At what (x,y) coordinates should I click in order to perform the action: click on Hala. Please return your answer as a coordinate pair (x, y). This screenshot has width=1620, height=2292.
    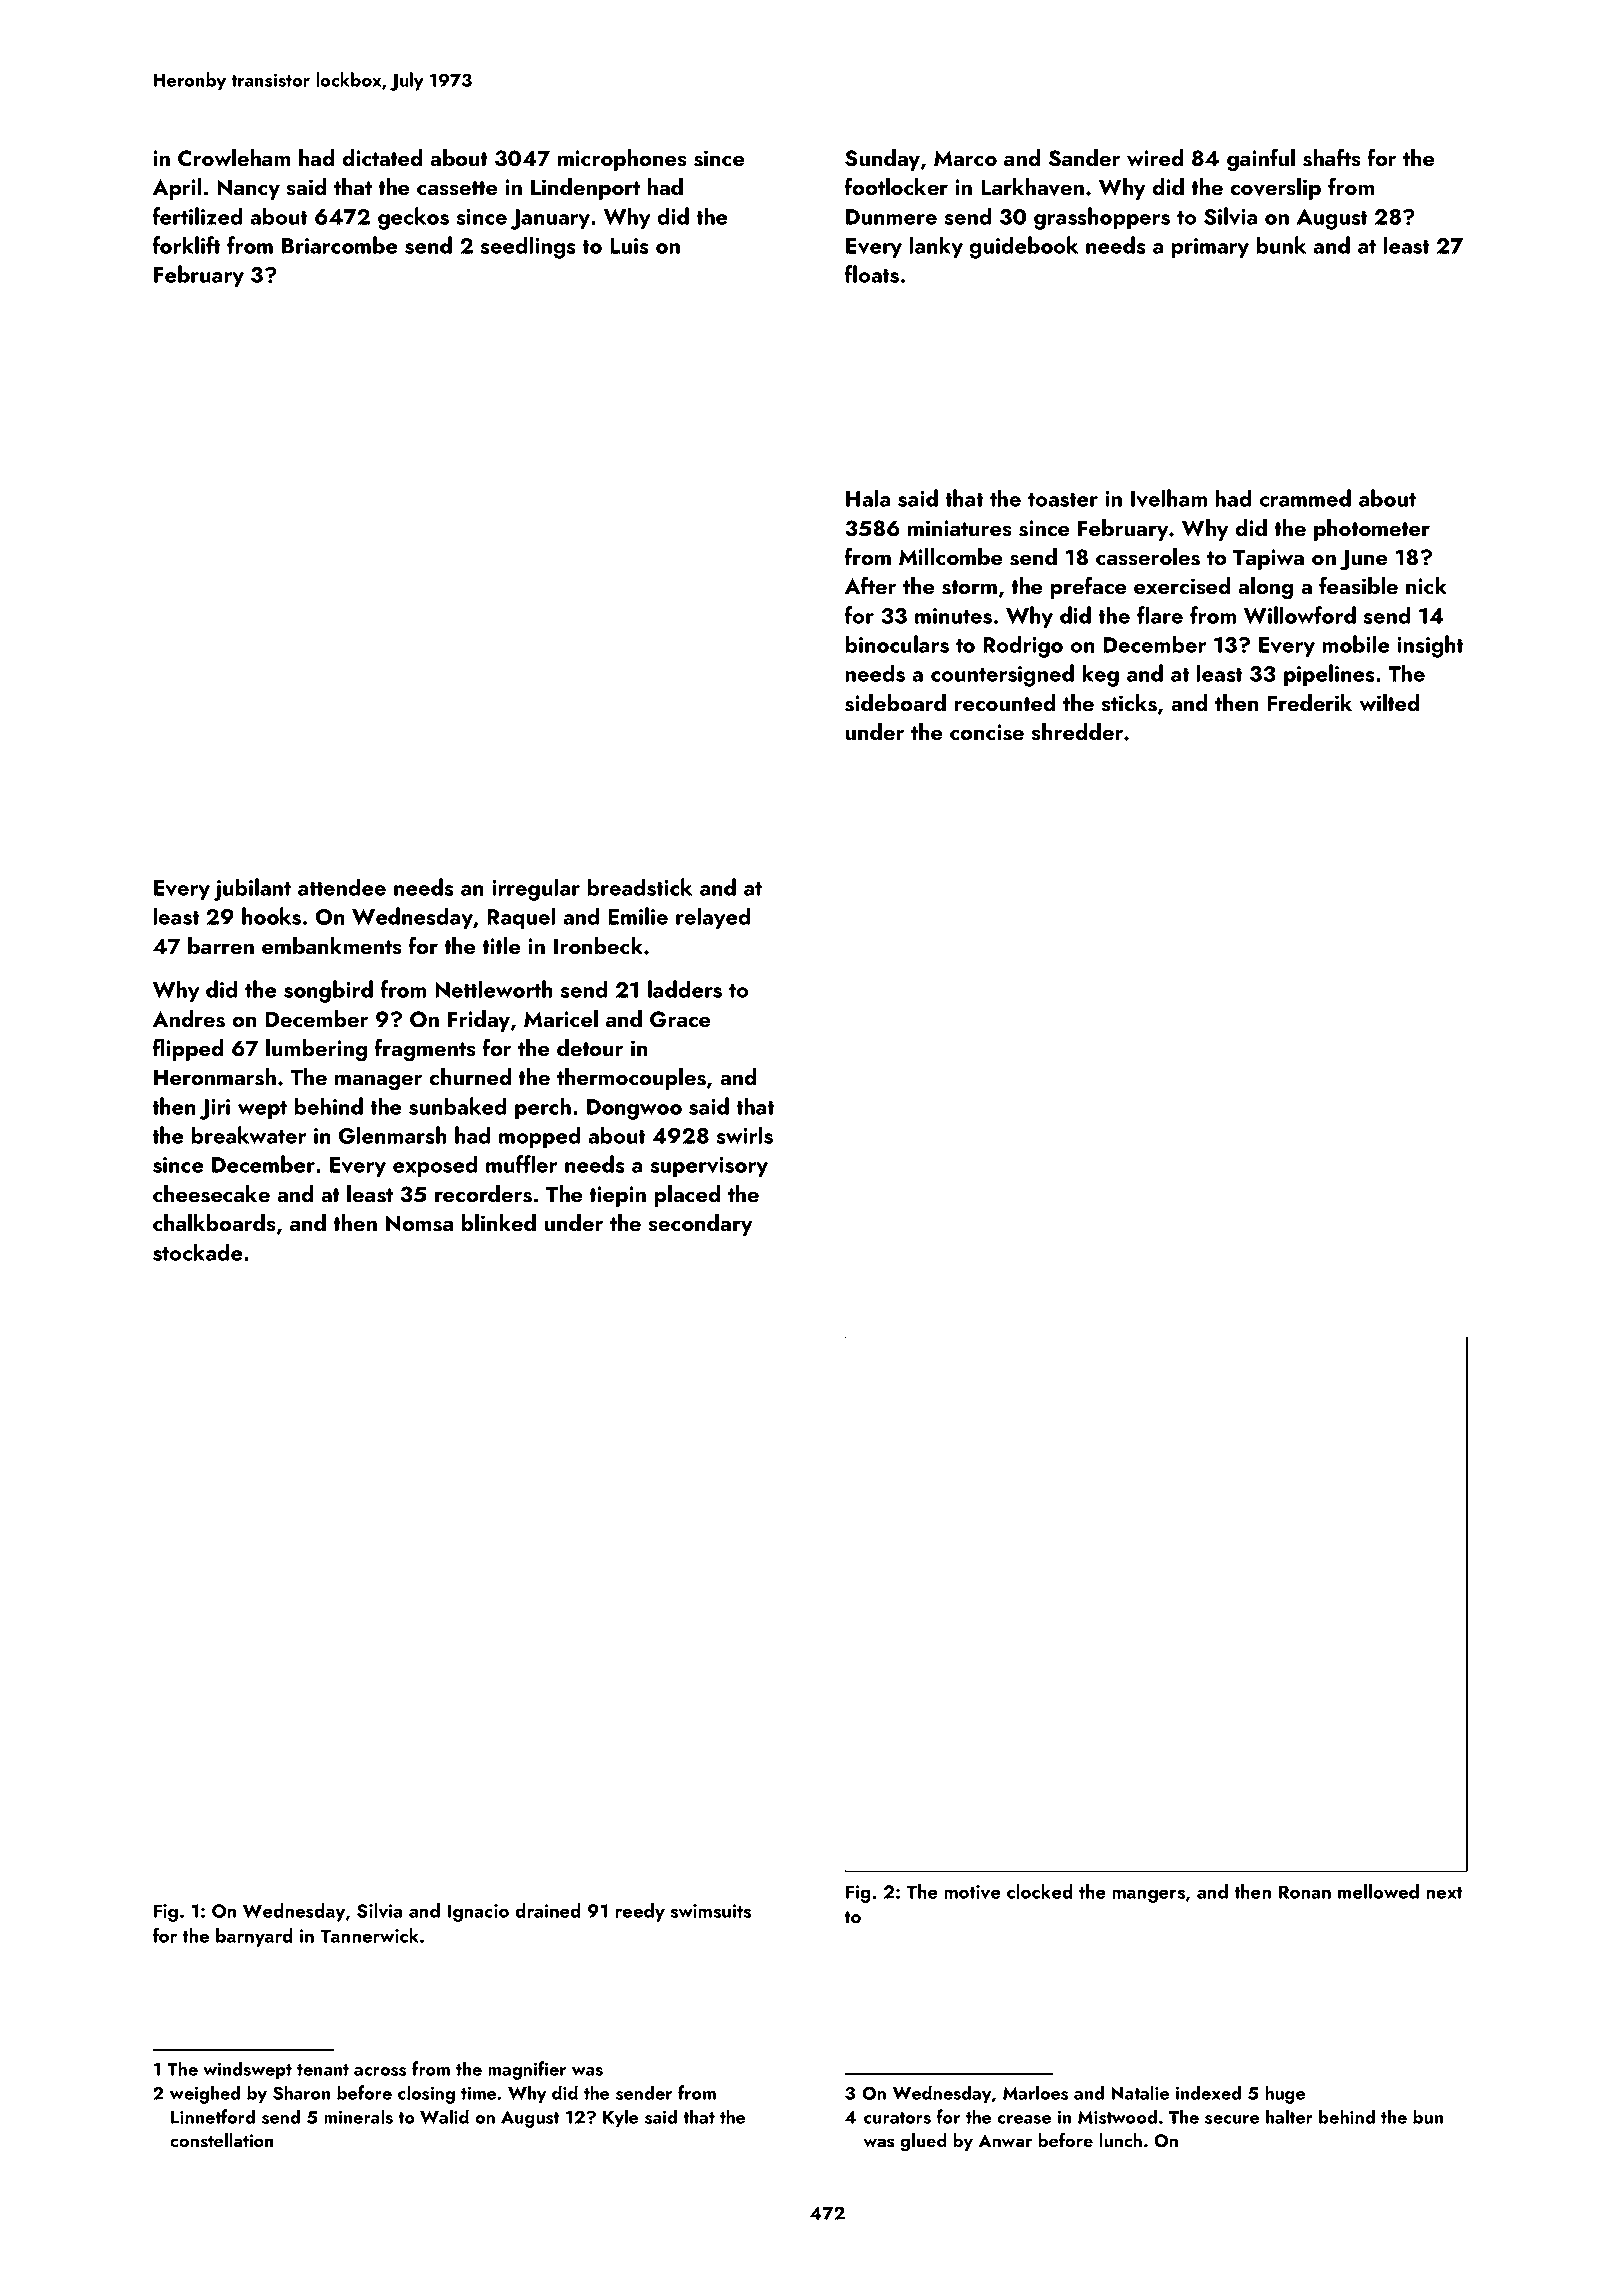
    Looking at the image, I should click on (868, 498).
